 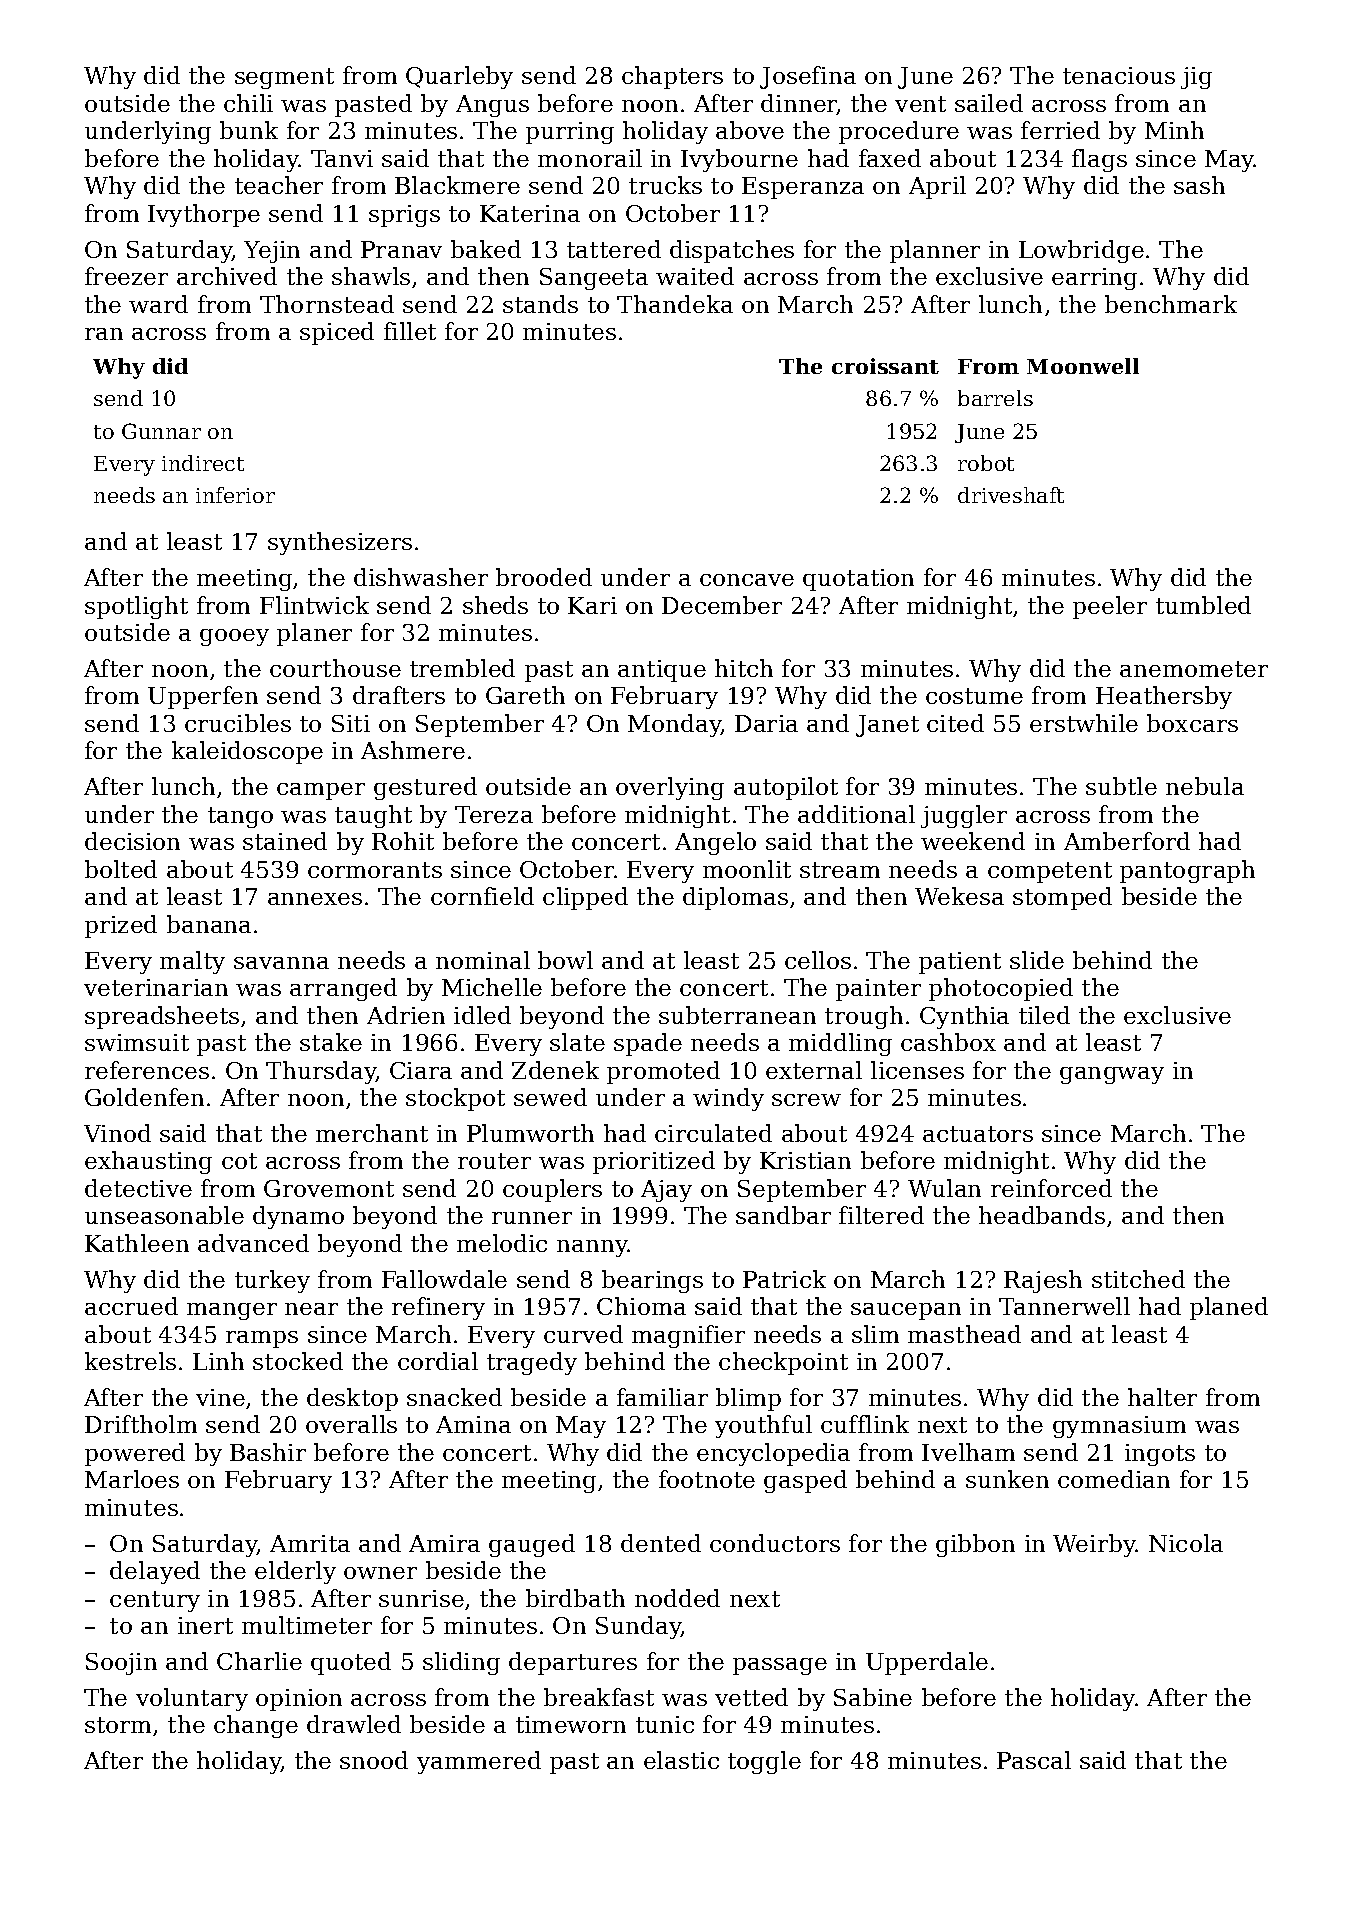 I want to click on owner, so click(x=380, y=1573).
